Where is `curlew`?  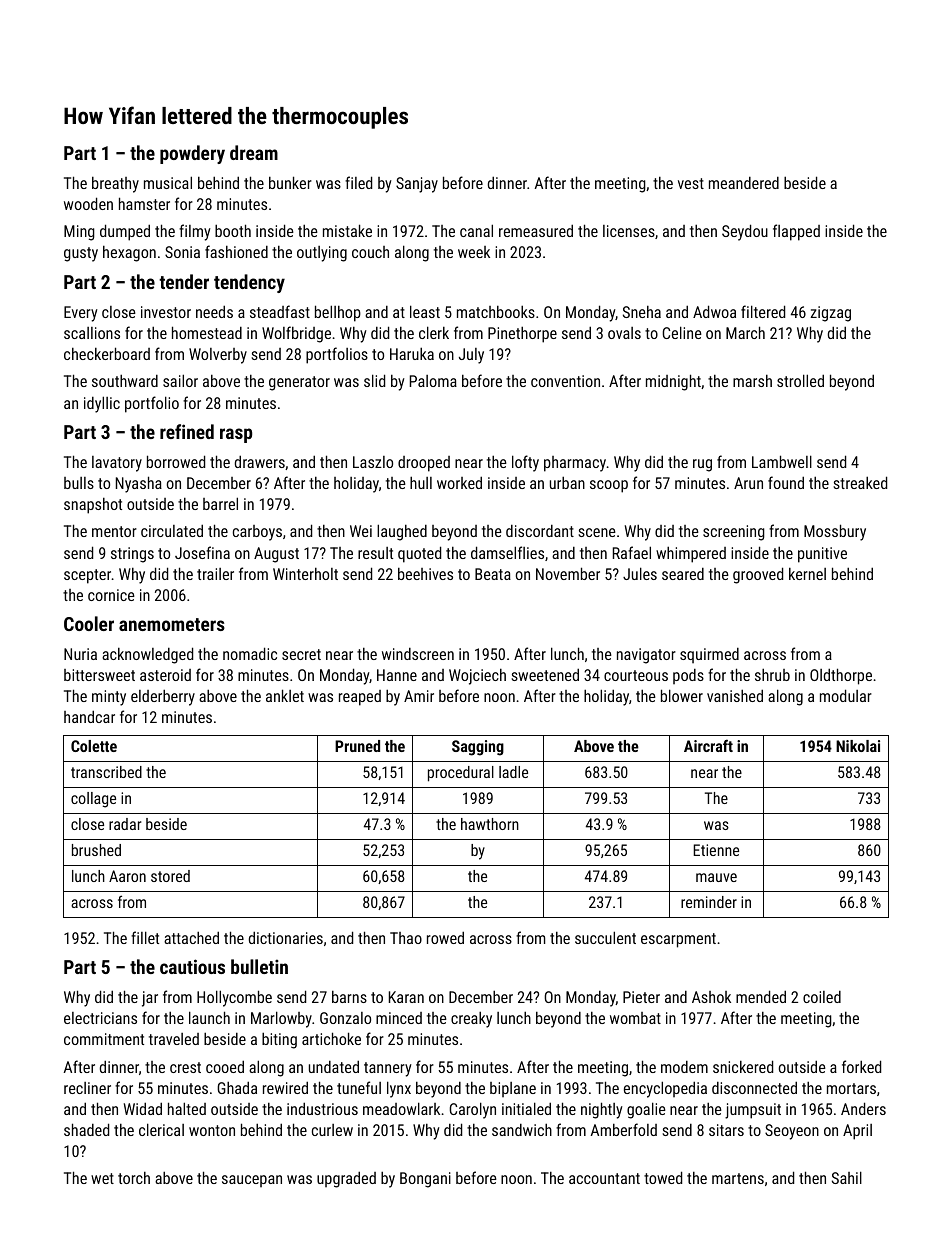
curlew is located at coordinates (332, 1130).
